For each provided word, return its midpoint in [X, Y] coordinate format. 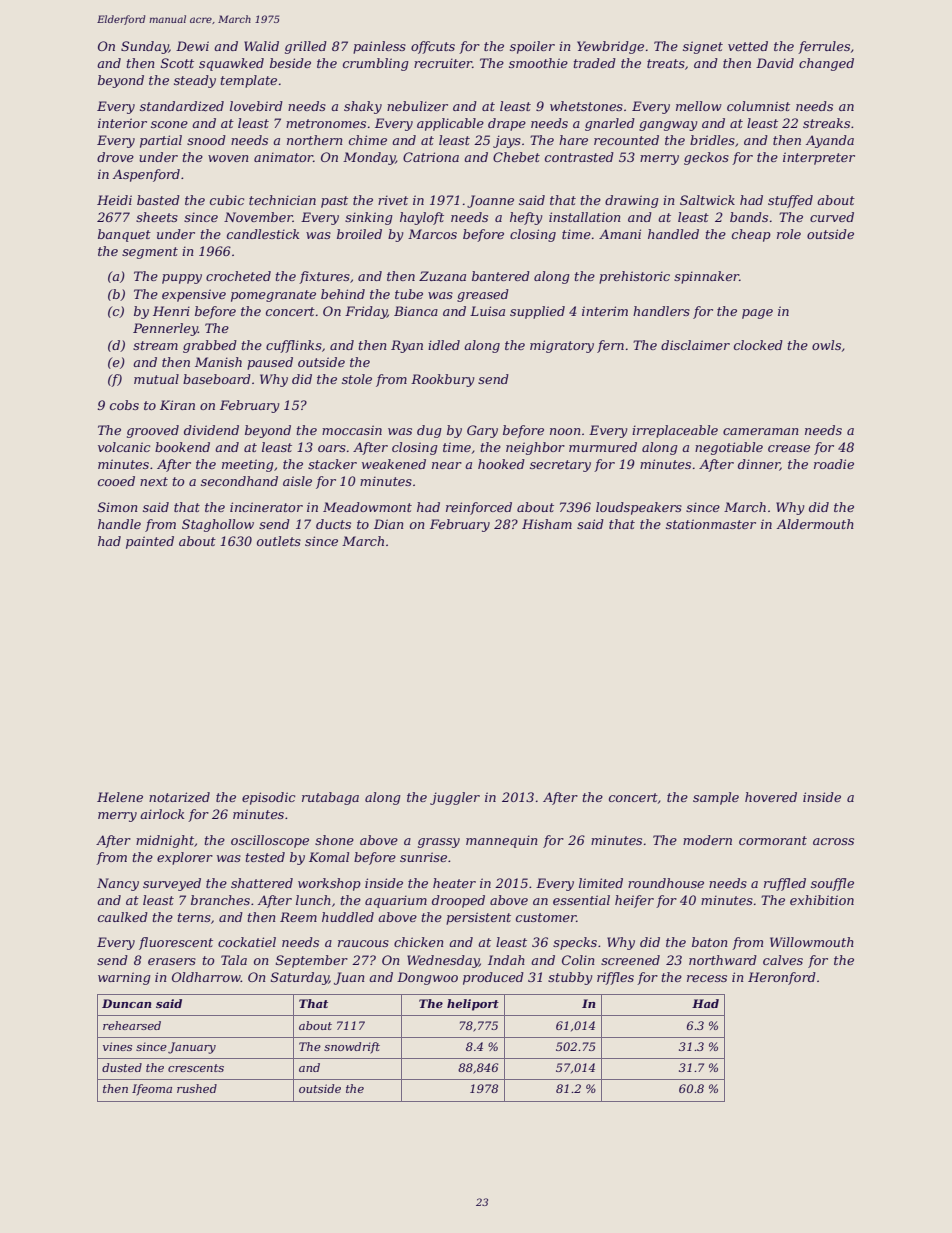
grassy [439, 843]
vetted [748, 46]
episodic [268, 798]
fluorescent [176, 943]
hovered [771, 797]
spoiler [532, 47]
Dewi [192, 46]
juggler [455, 798]
